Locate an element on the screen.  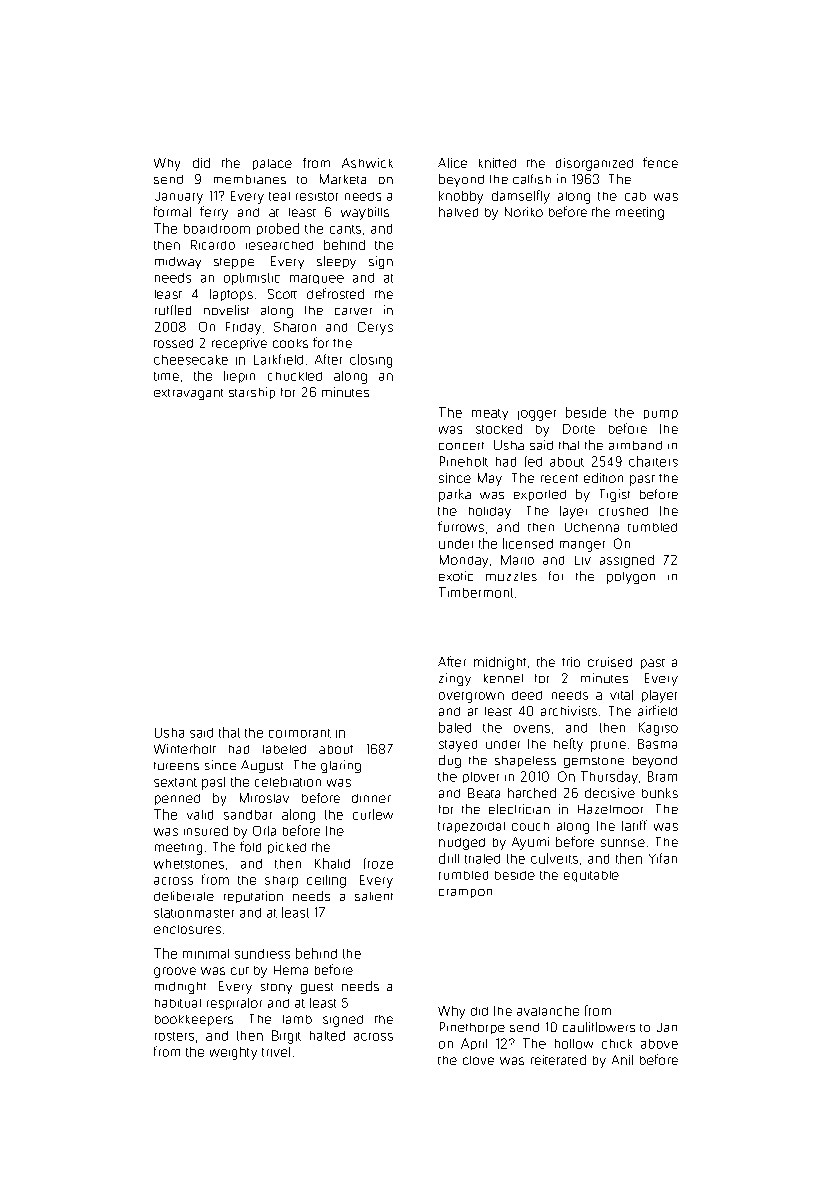
pump is located at coordinates (661, 414).
